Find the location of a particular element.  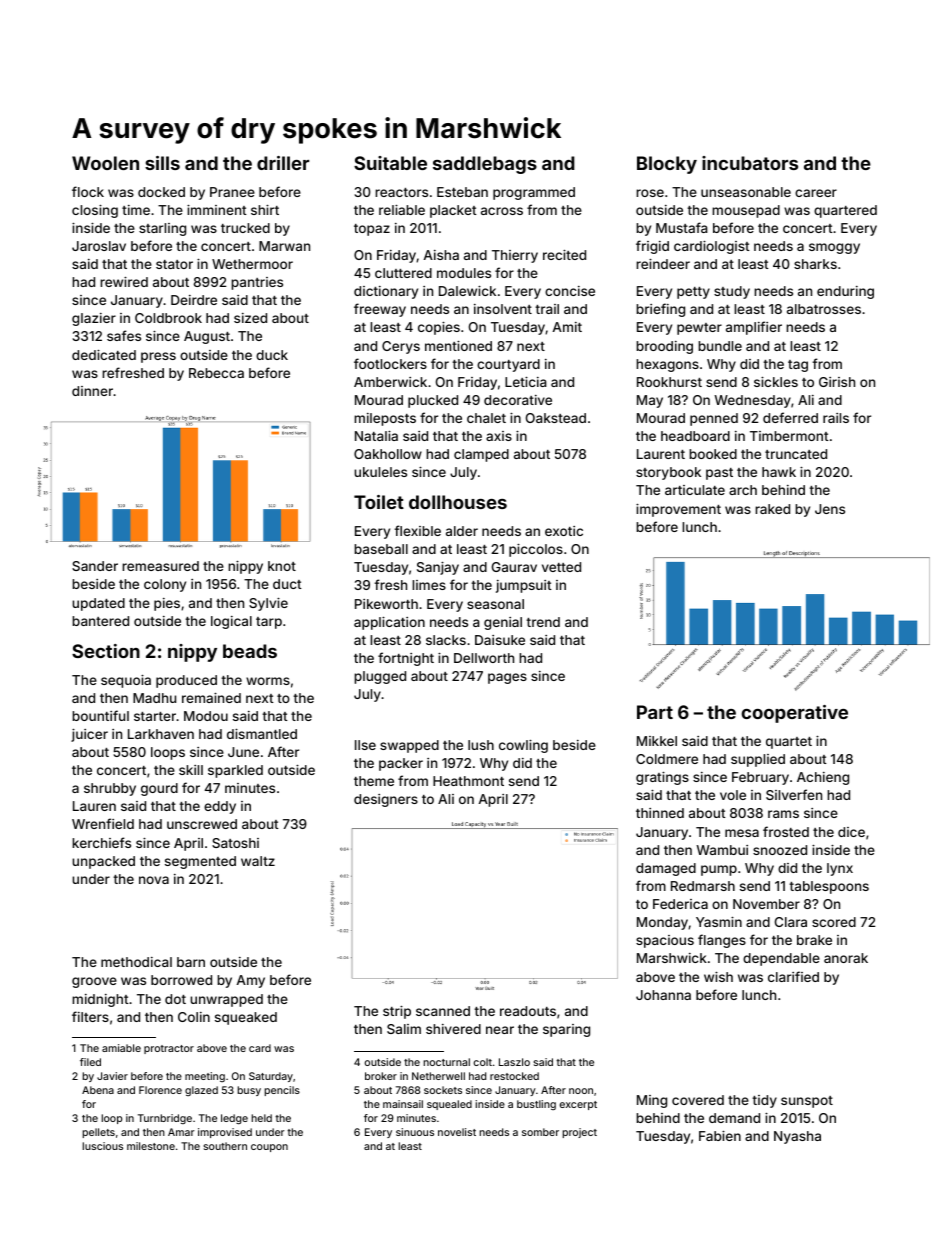

placket is located at coordinates (453, 211).
